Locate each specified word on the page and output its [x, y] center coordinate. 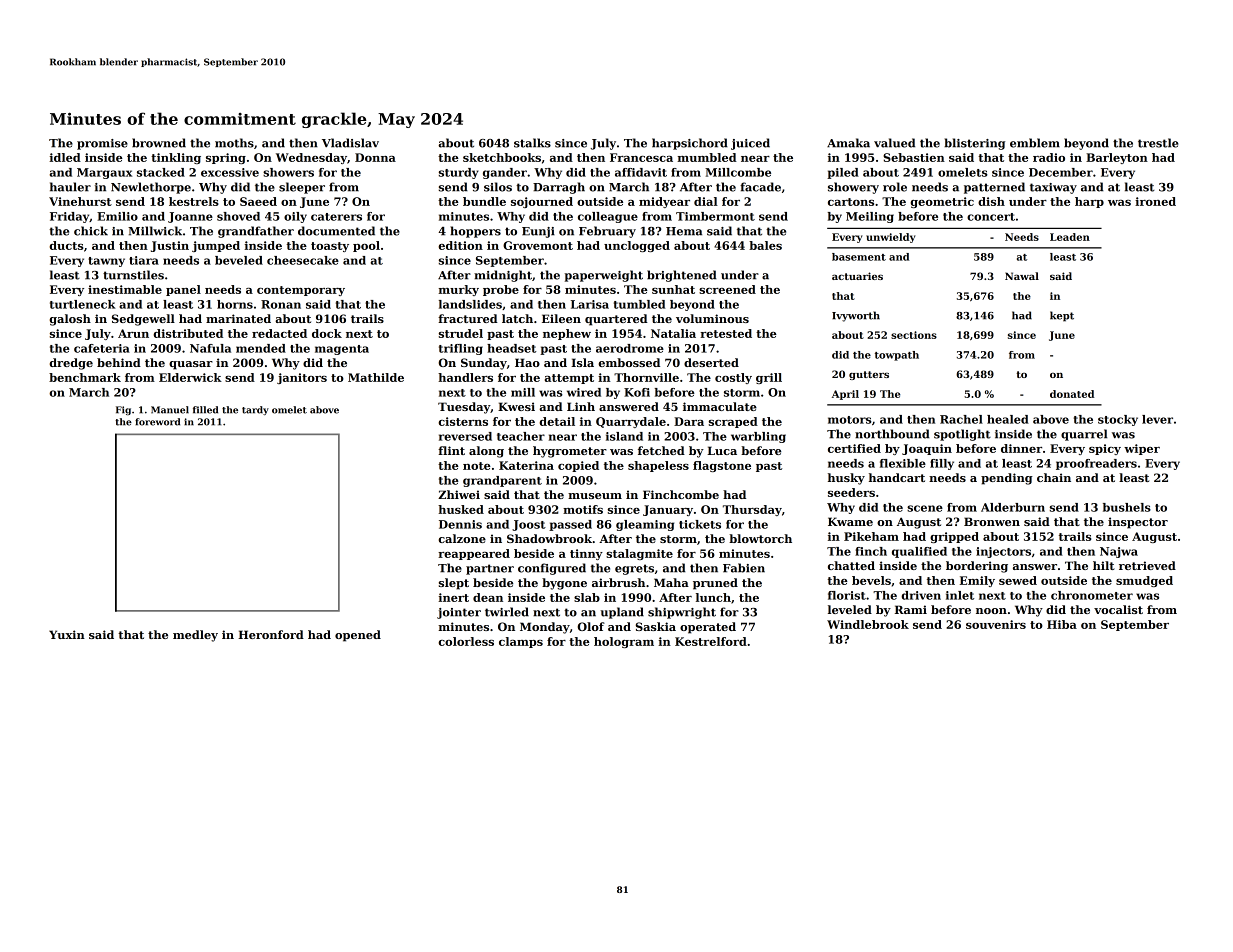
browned [159, 143]
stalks [532, 143]
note [477, 466]
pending [1007, 479]
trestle [1158, 143]
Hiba [1062, 624]
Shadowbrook [549, 538]
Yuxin [67, 634]
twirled [507, 612]
